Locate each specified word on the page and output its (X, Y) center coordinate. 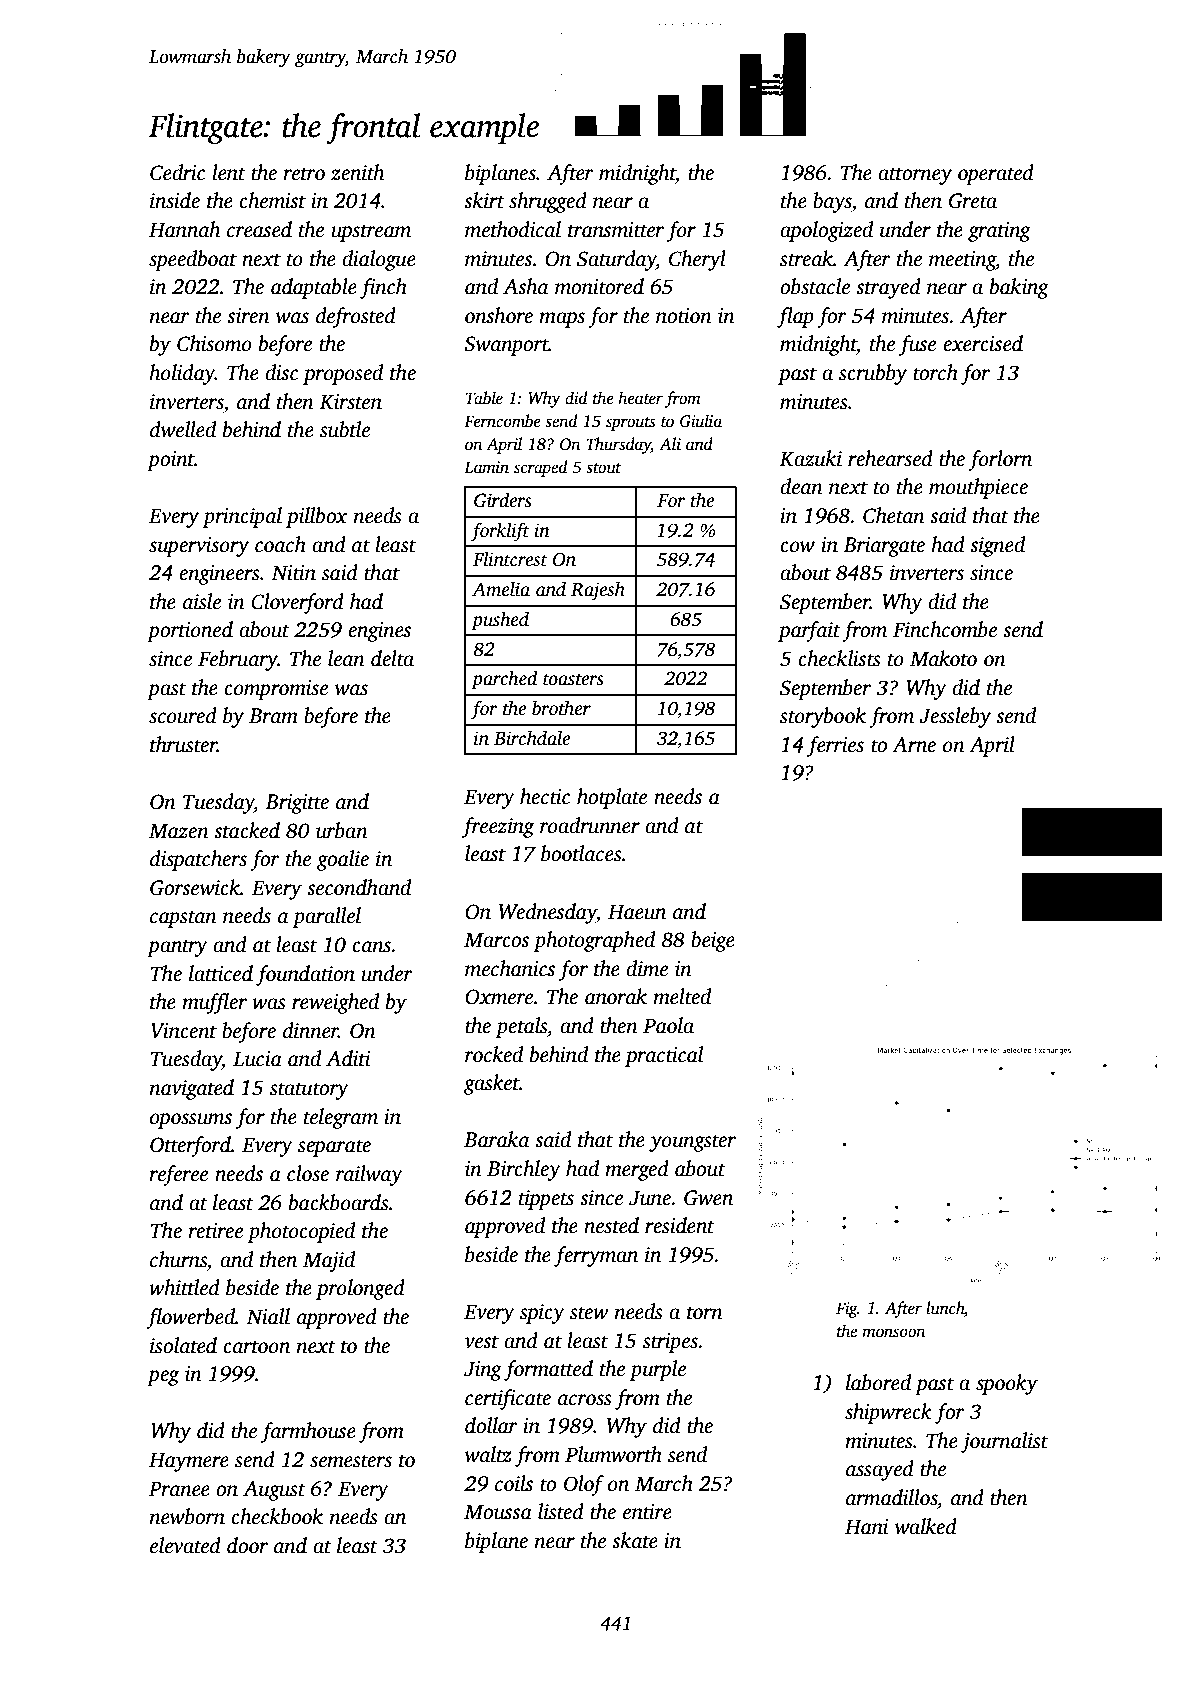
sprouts (631, 424)
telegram (341, 1118)
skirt (484, 200)
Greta (973, 201)
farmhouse (308, 1432)
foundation (305, 975)
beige (713, 941)
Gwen (708, 1198)
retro (304, 174)
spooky (1007, 1384)
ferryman (596, 1256)
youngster (692, 1143)
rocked (494, 1054)
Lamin (486, 467)
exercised (983, 343)
